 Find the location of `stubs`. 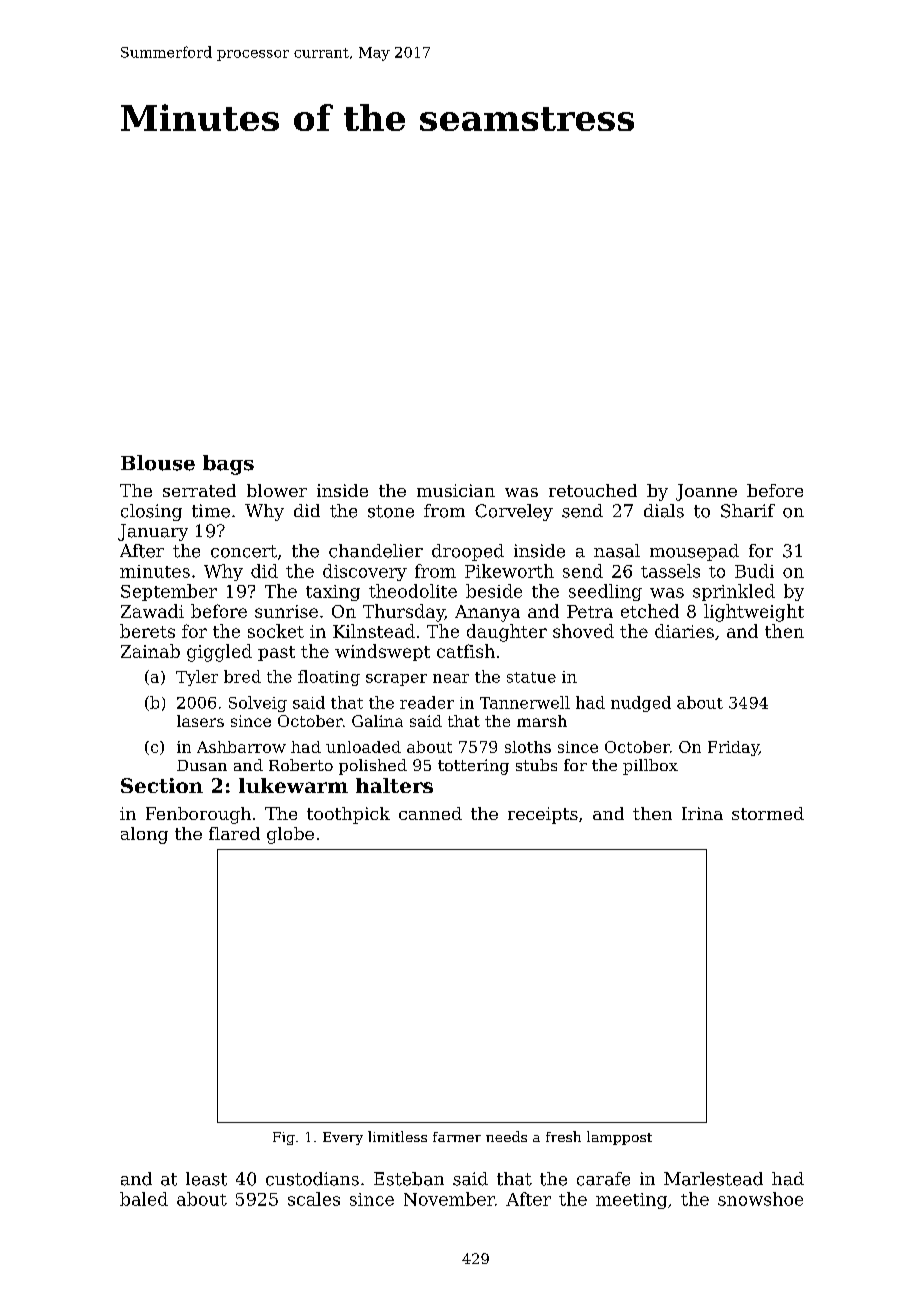

stubs is located at coordinates (536, 765).
